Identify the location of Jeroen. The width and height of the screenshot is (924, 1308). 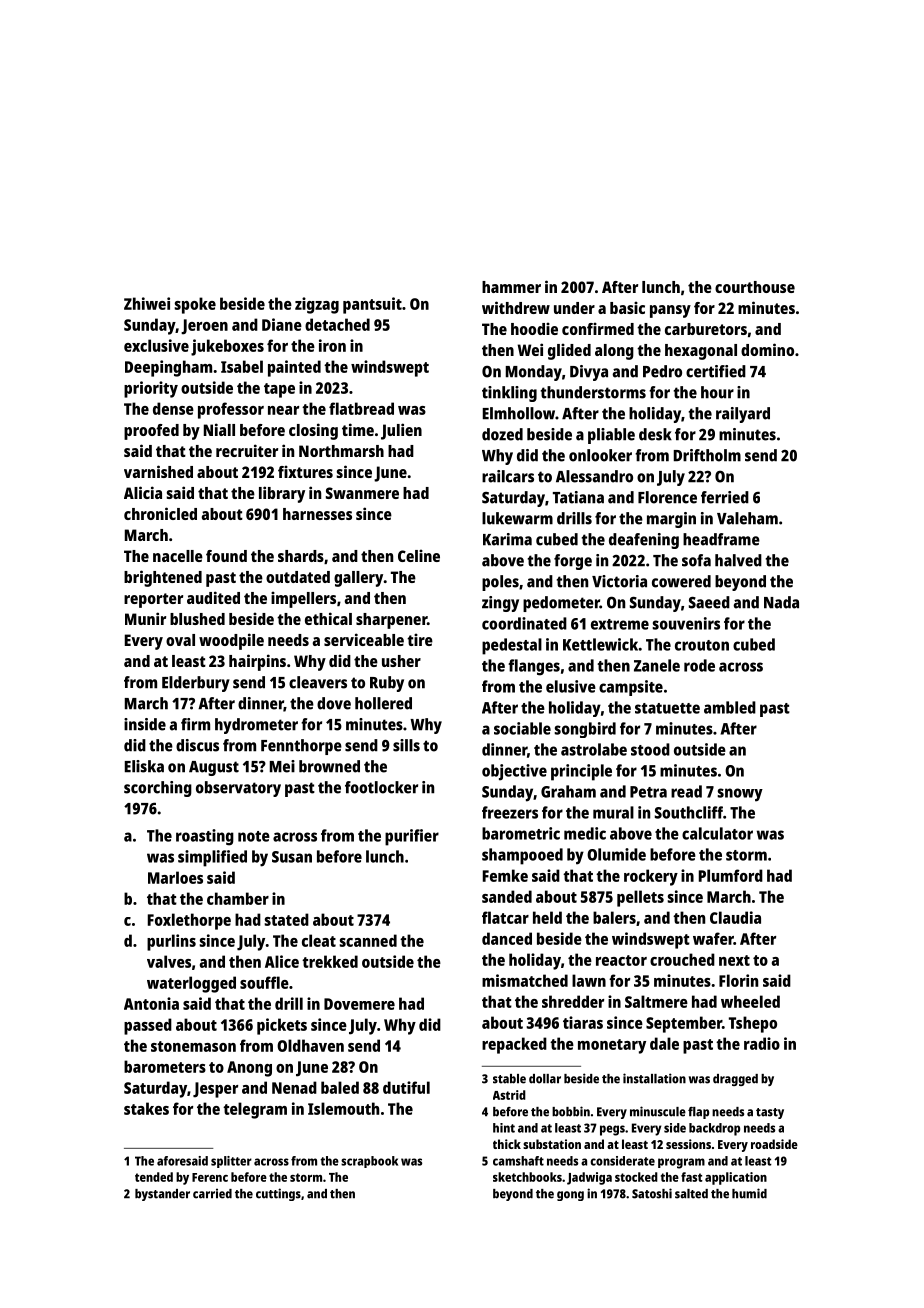
(204, 327).
